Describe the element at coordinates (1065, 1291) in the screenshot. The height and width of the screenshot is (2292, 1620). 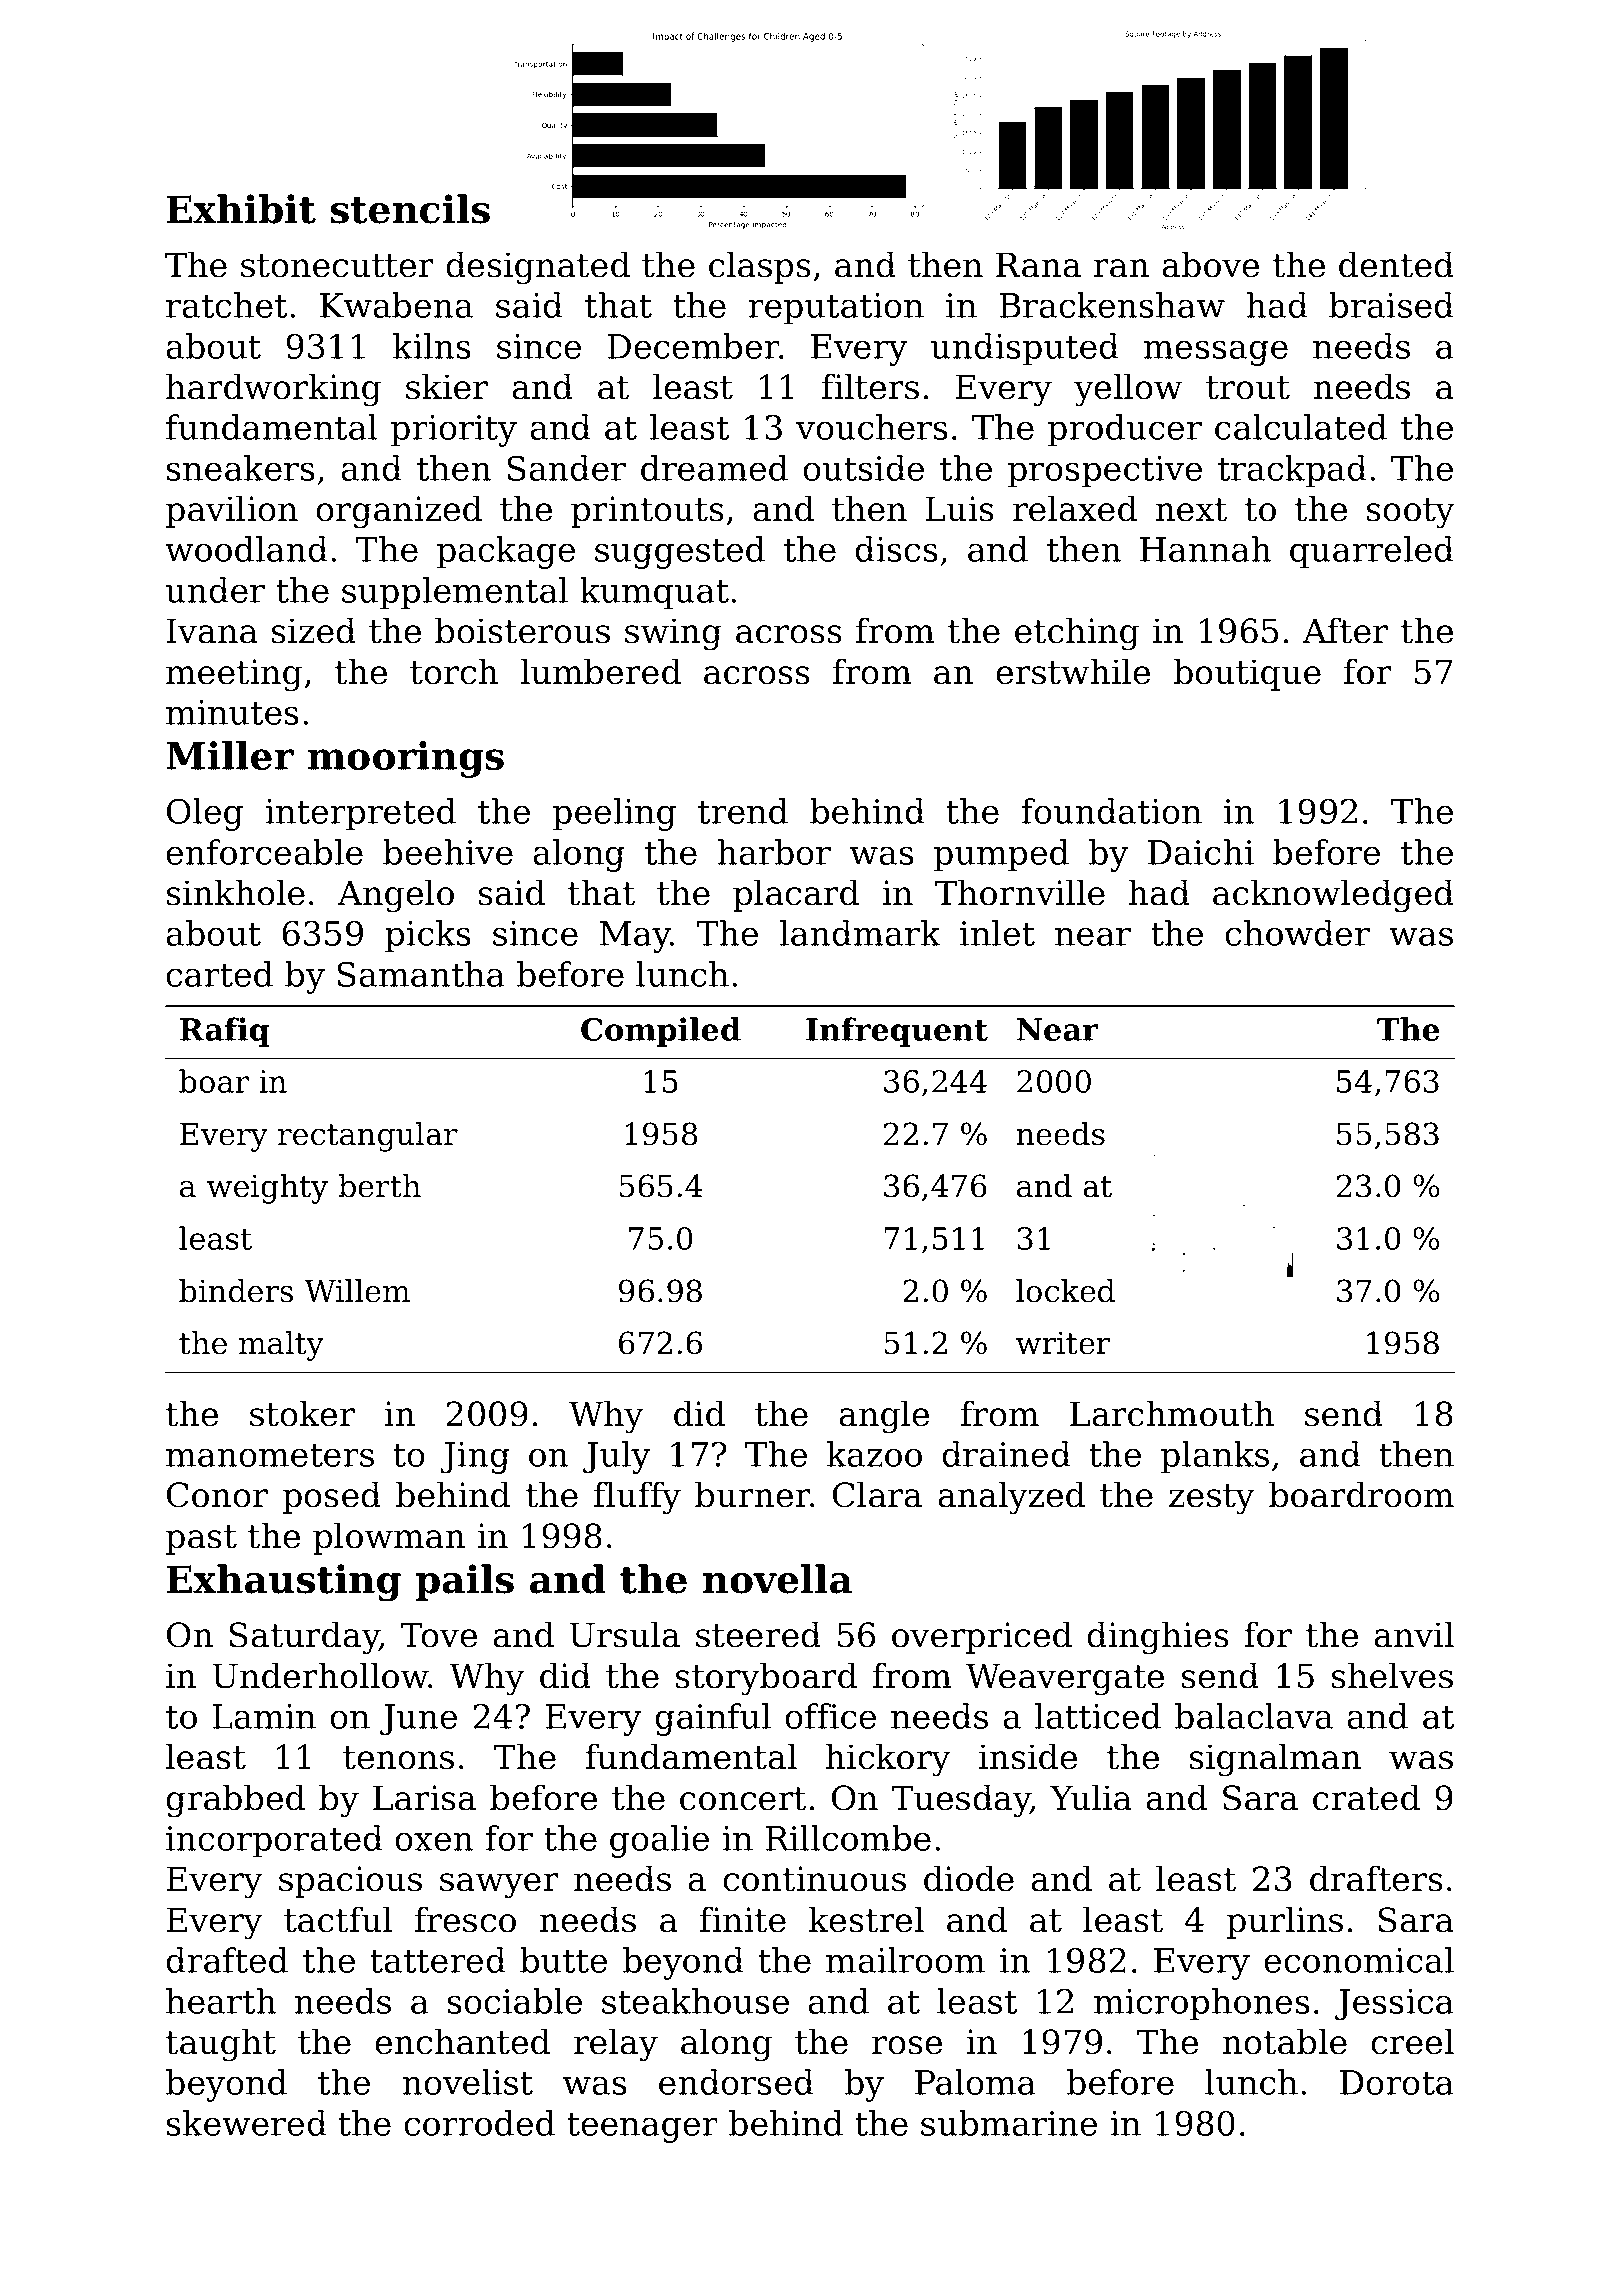
I see `locked` at that location.
